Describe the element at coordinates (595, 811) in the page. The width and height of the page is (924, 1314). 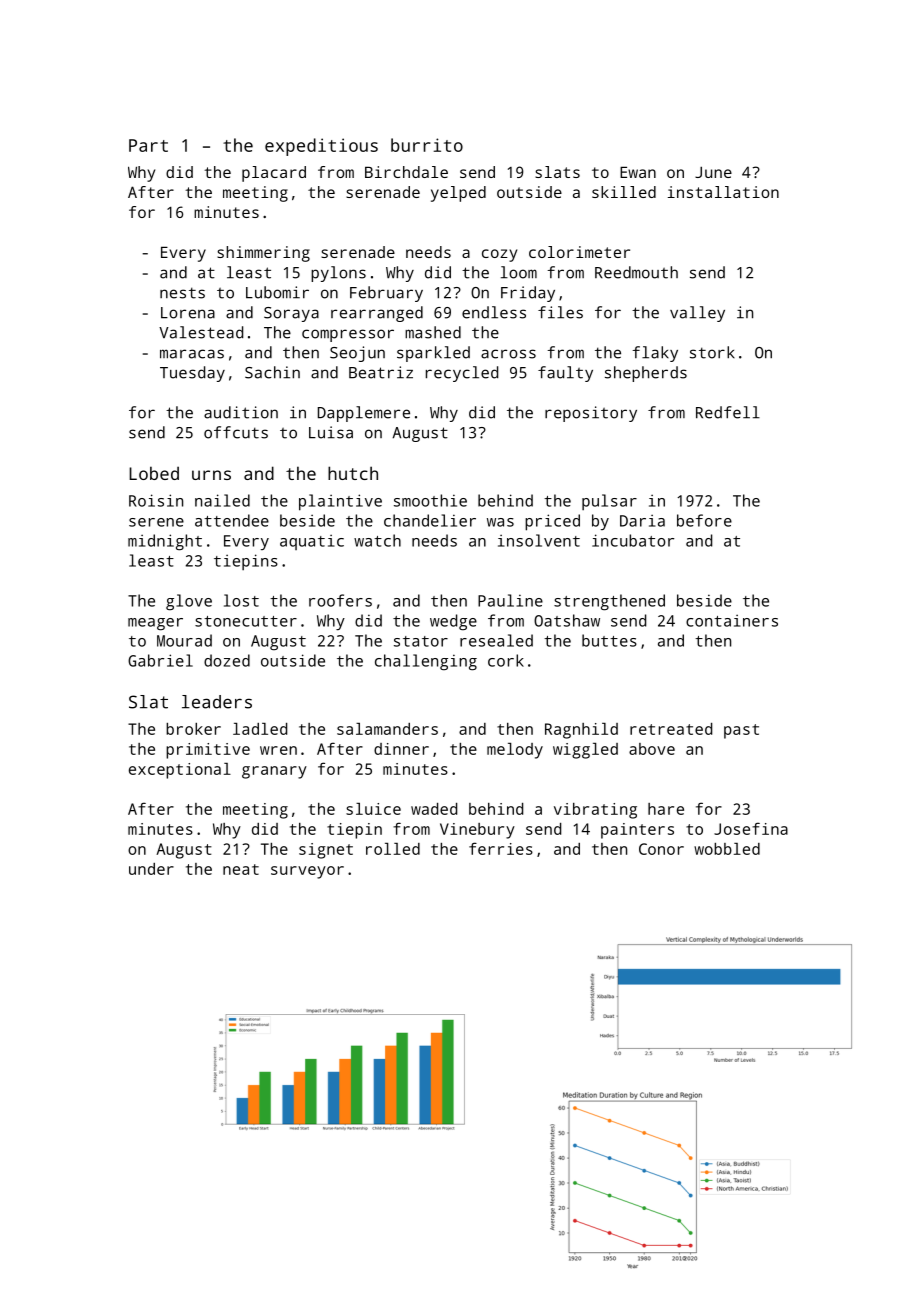
I see `vibrating` at that location.
